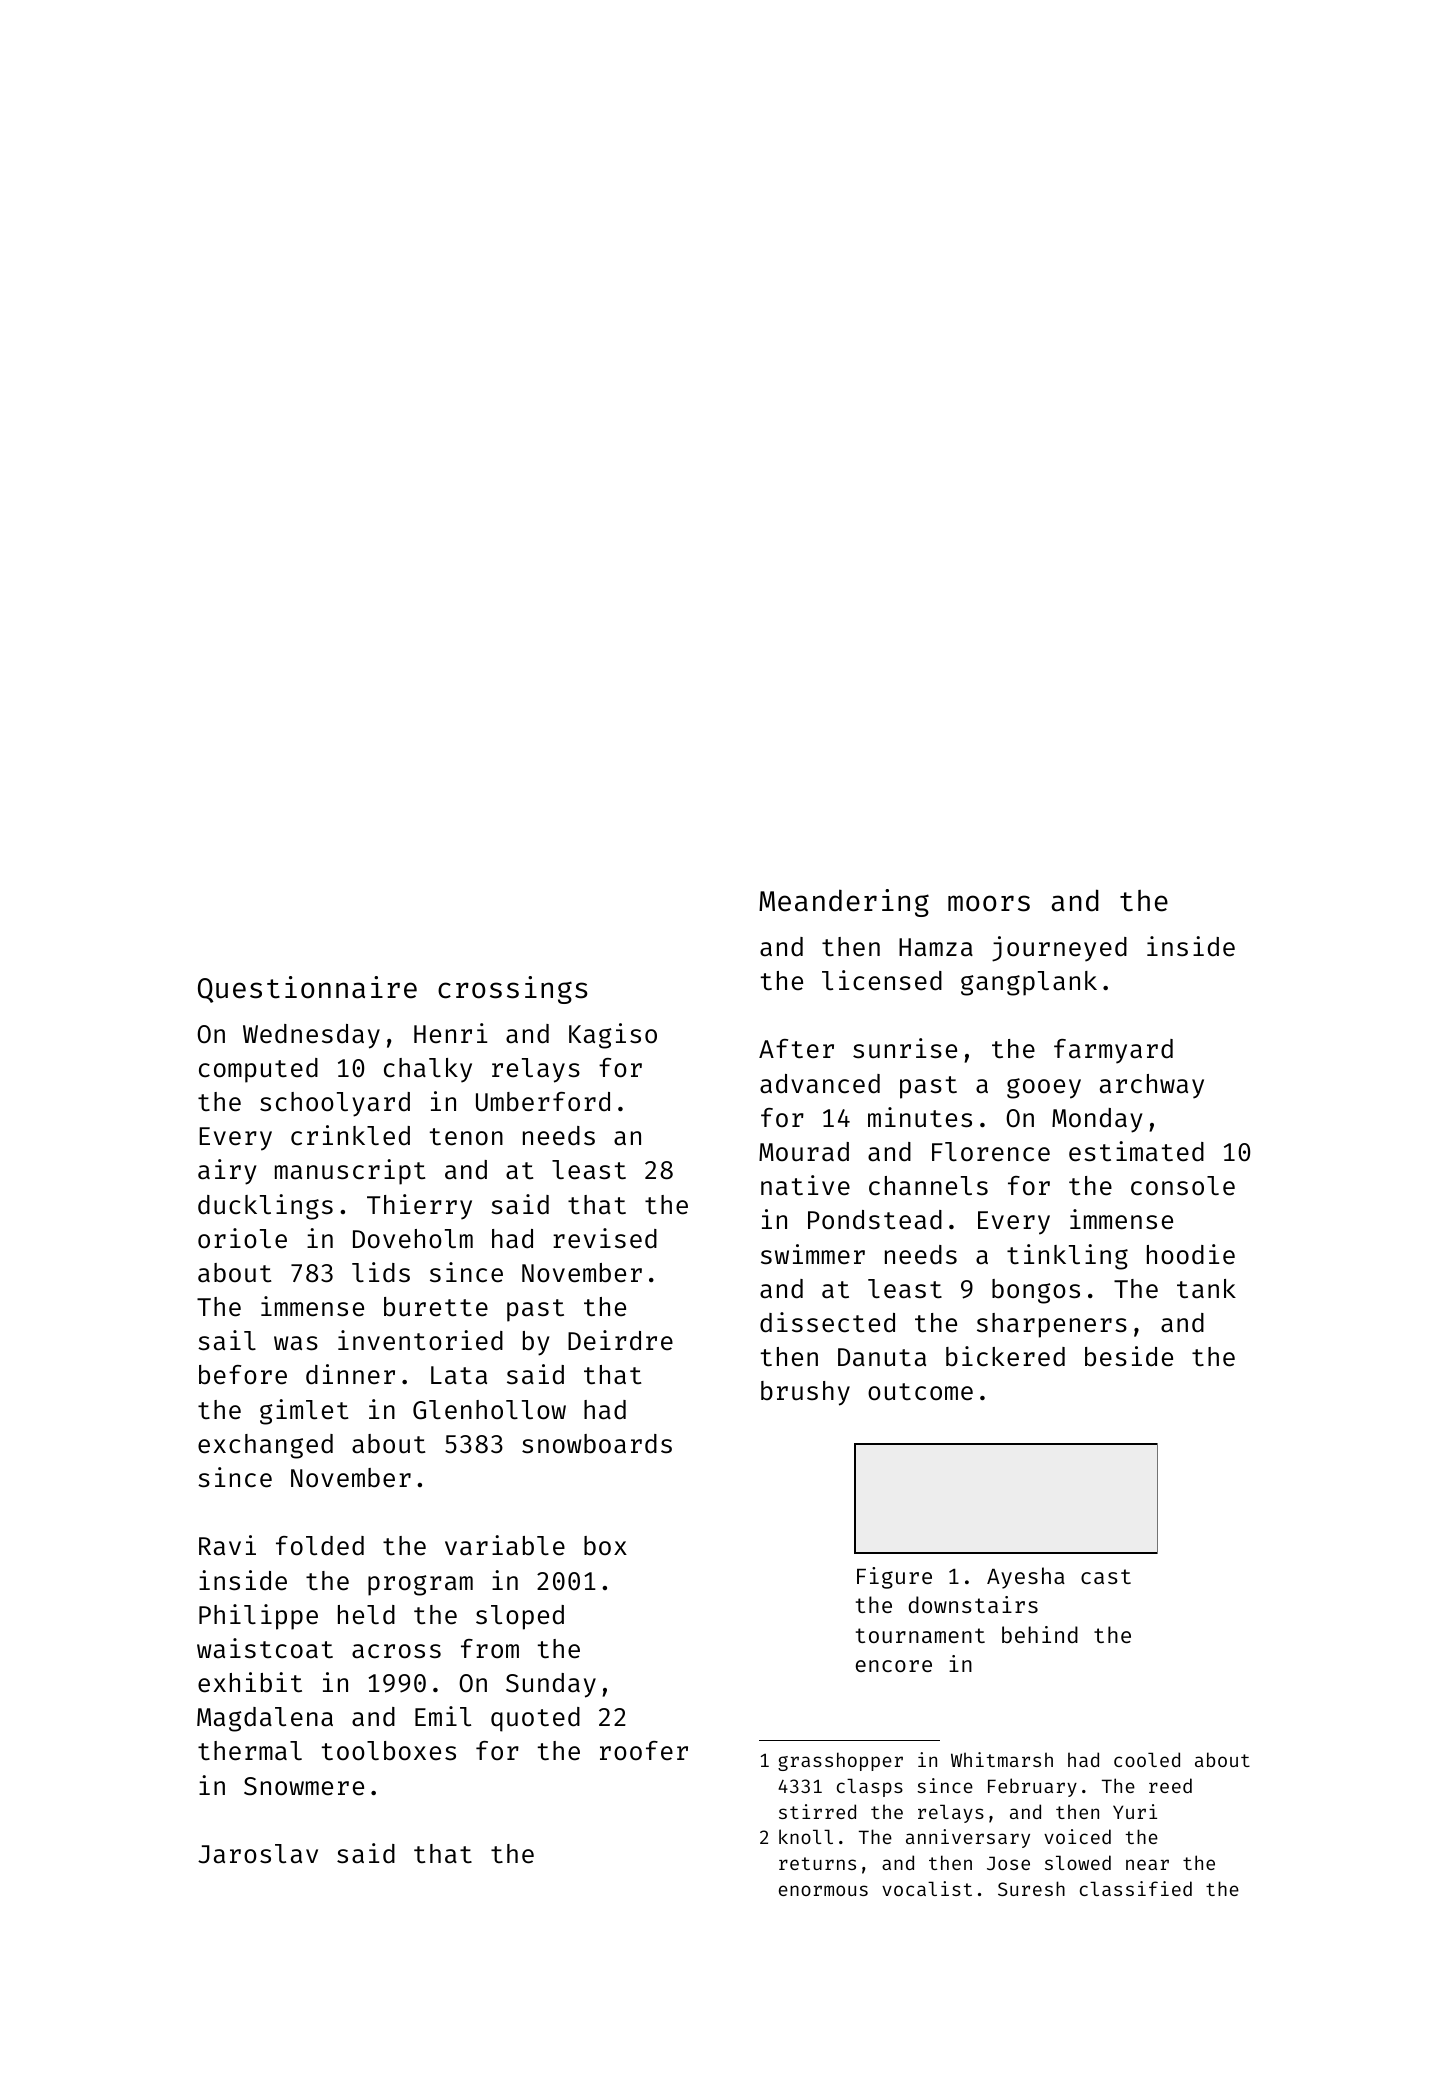  What do you see at coordinates (1113, 1051) in the image?
I see `farmyard` at bounding box center [1113, 1051].
